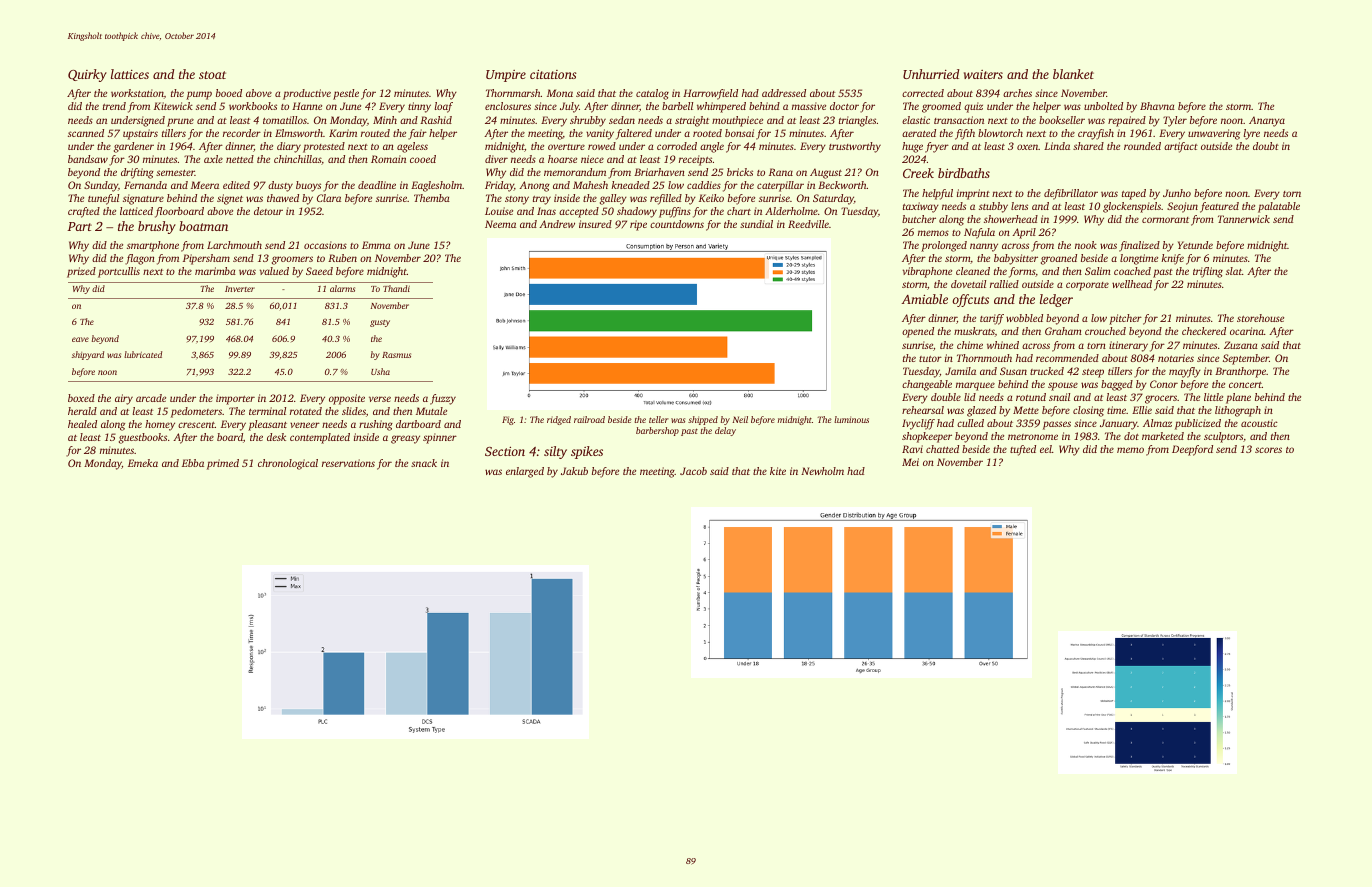 Image resolution: width=1372 pixels, height=887 pixels. What do you see at coordinates (1071, 194) in the screenshot?
I see `defibrillator` at bounding box center [1071, 194].
